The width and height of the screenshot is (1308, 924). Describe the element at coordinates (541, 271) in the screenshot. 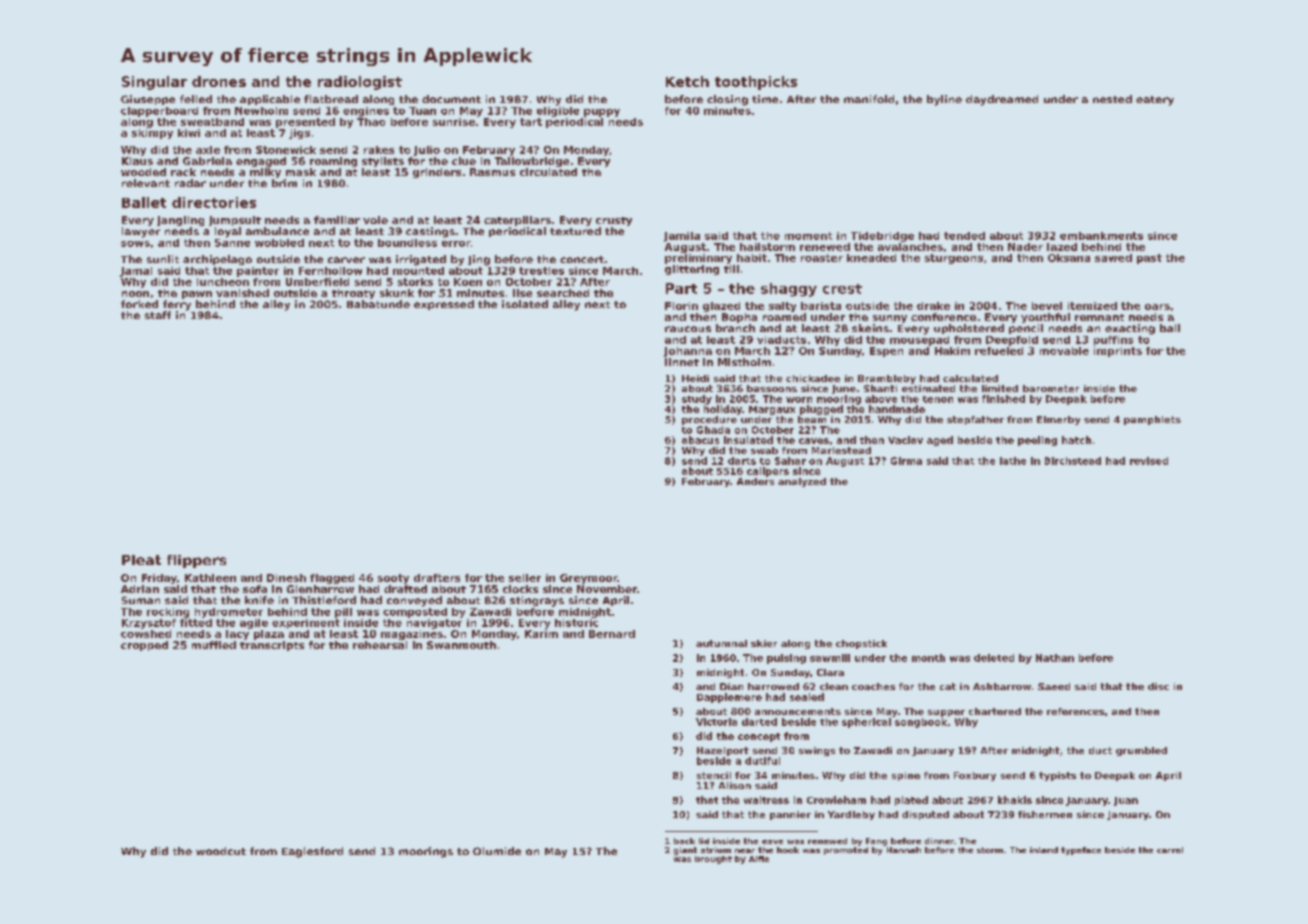

I see `trestles` at that location.
